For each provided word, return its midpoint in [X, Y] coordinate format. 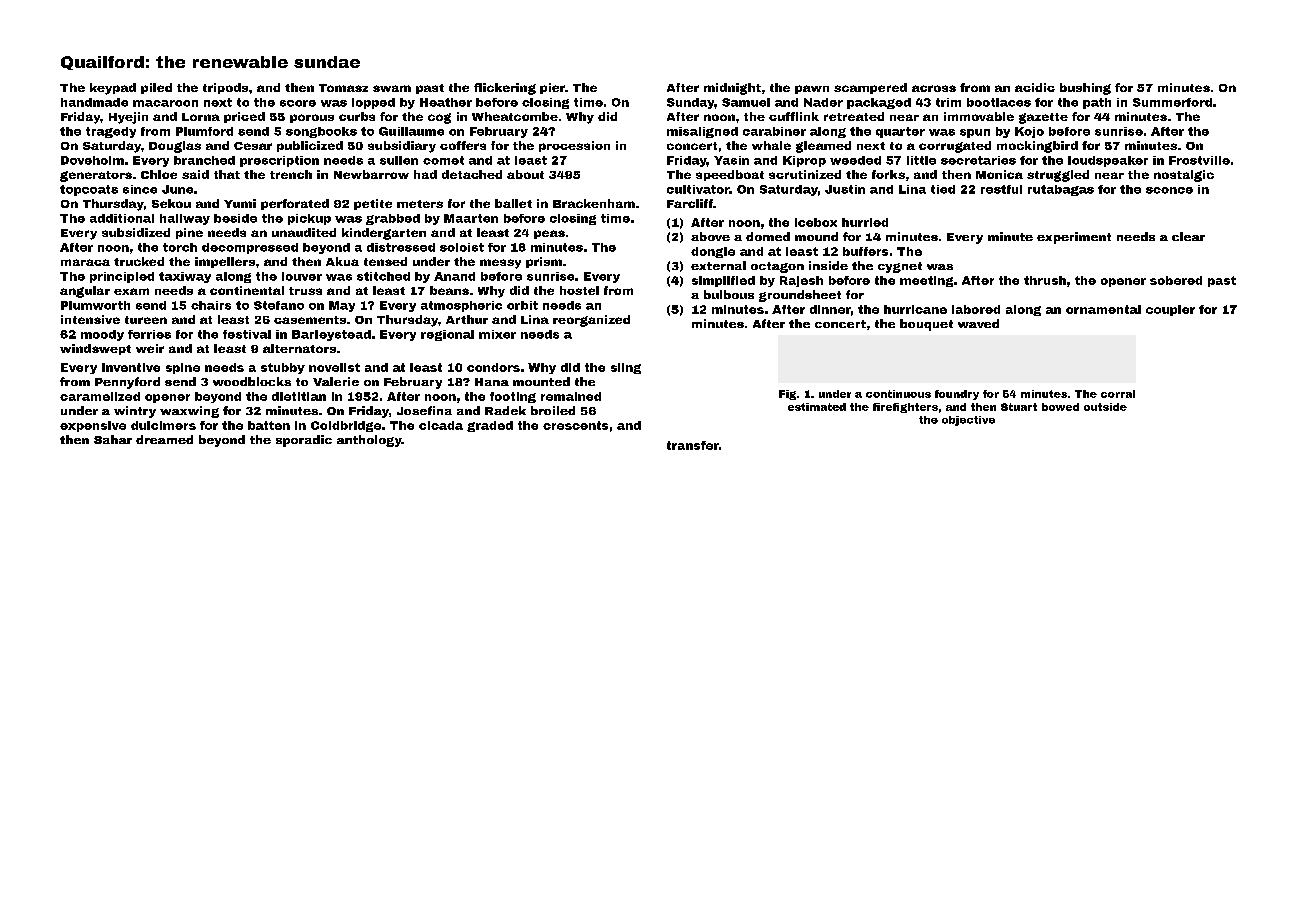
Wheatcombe [515, 116]
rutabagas [1061, 190]
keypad [113, 89]
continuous [898, 394]
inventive [131, 367]
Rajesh [801, 281]
